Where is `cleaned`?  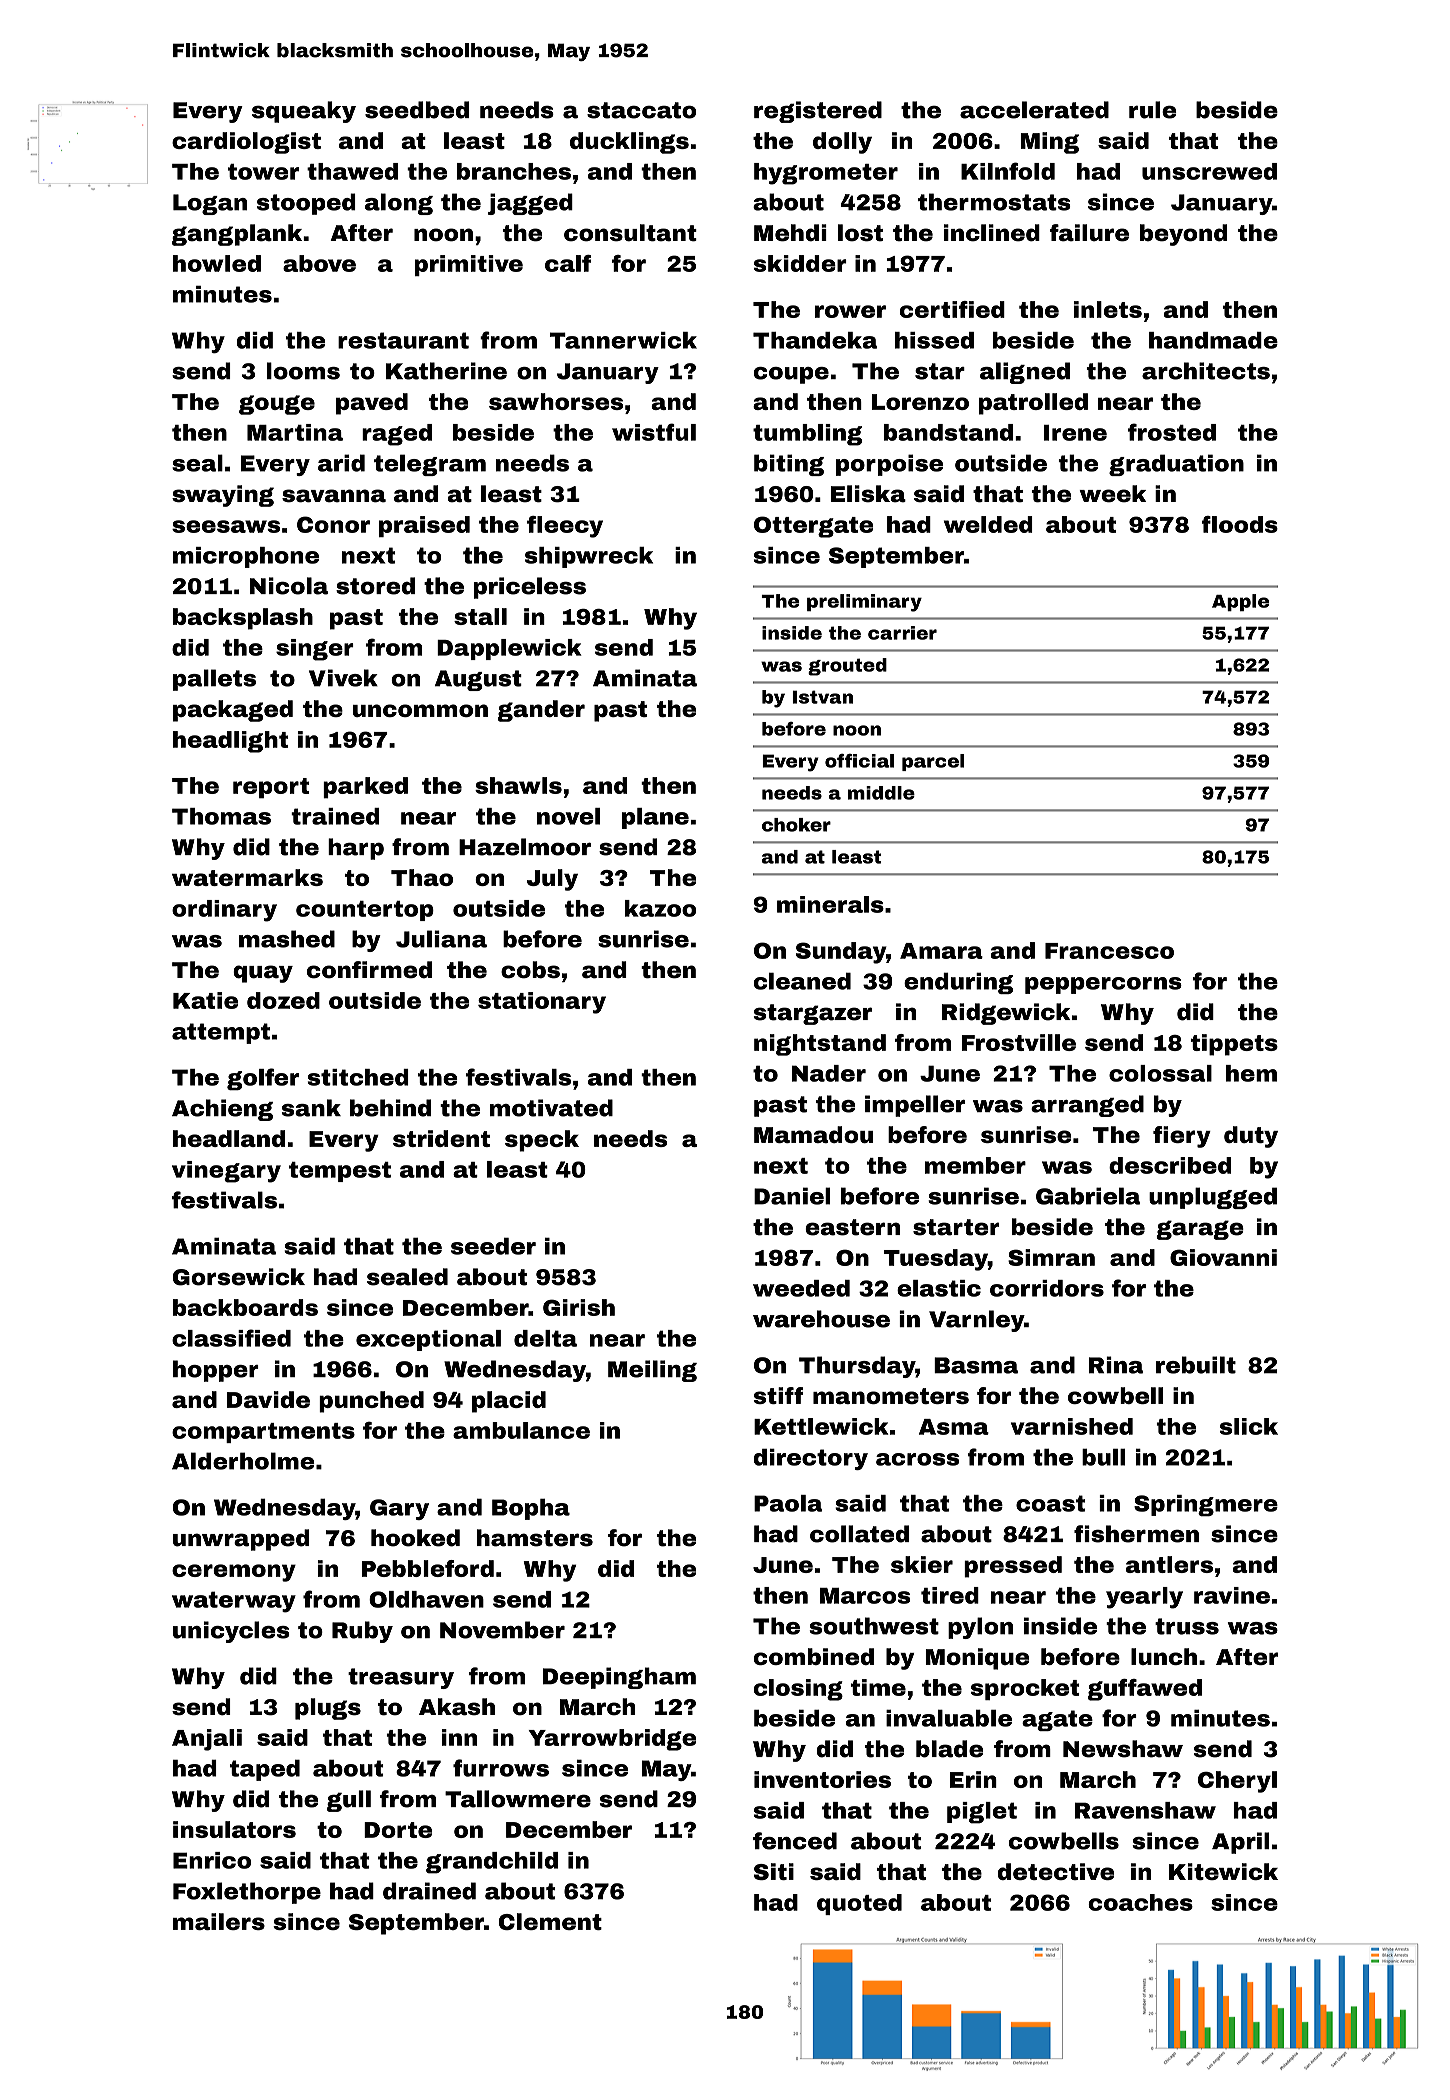 cleaned is located at coordinates (802, 981).
